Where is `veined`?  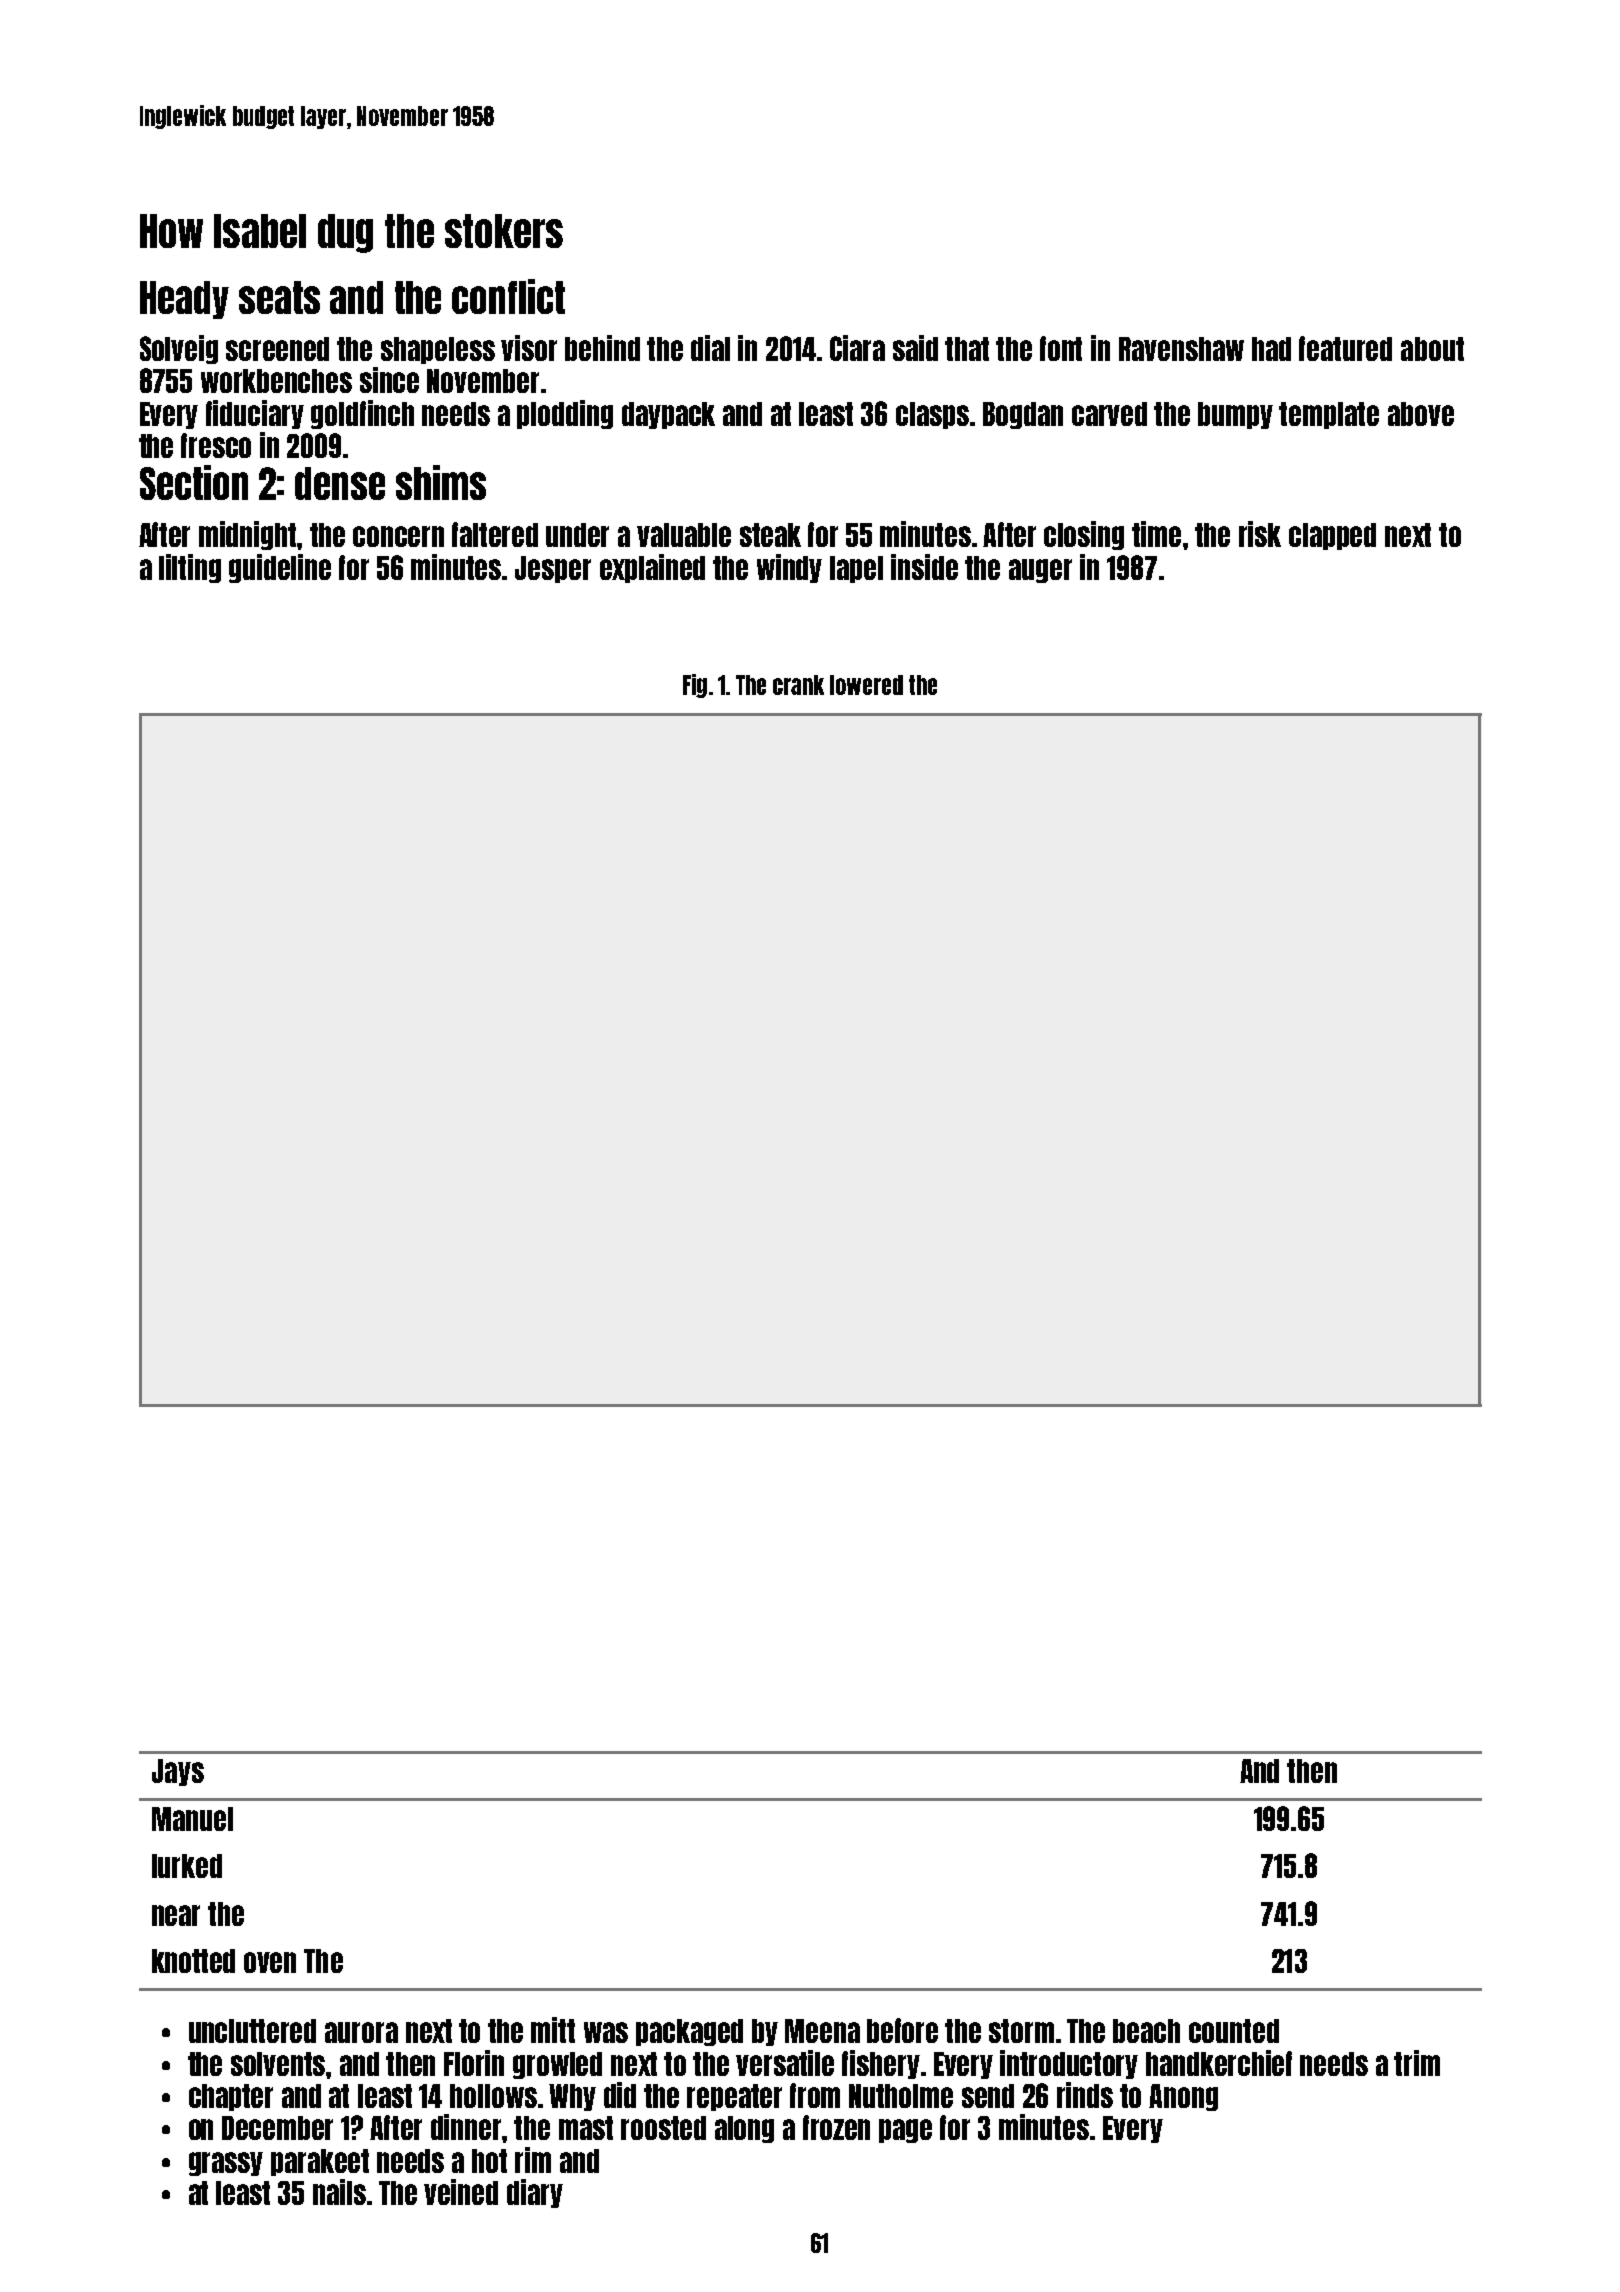 veined is located at coordinates (461, 2192).
